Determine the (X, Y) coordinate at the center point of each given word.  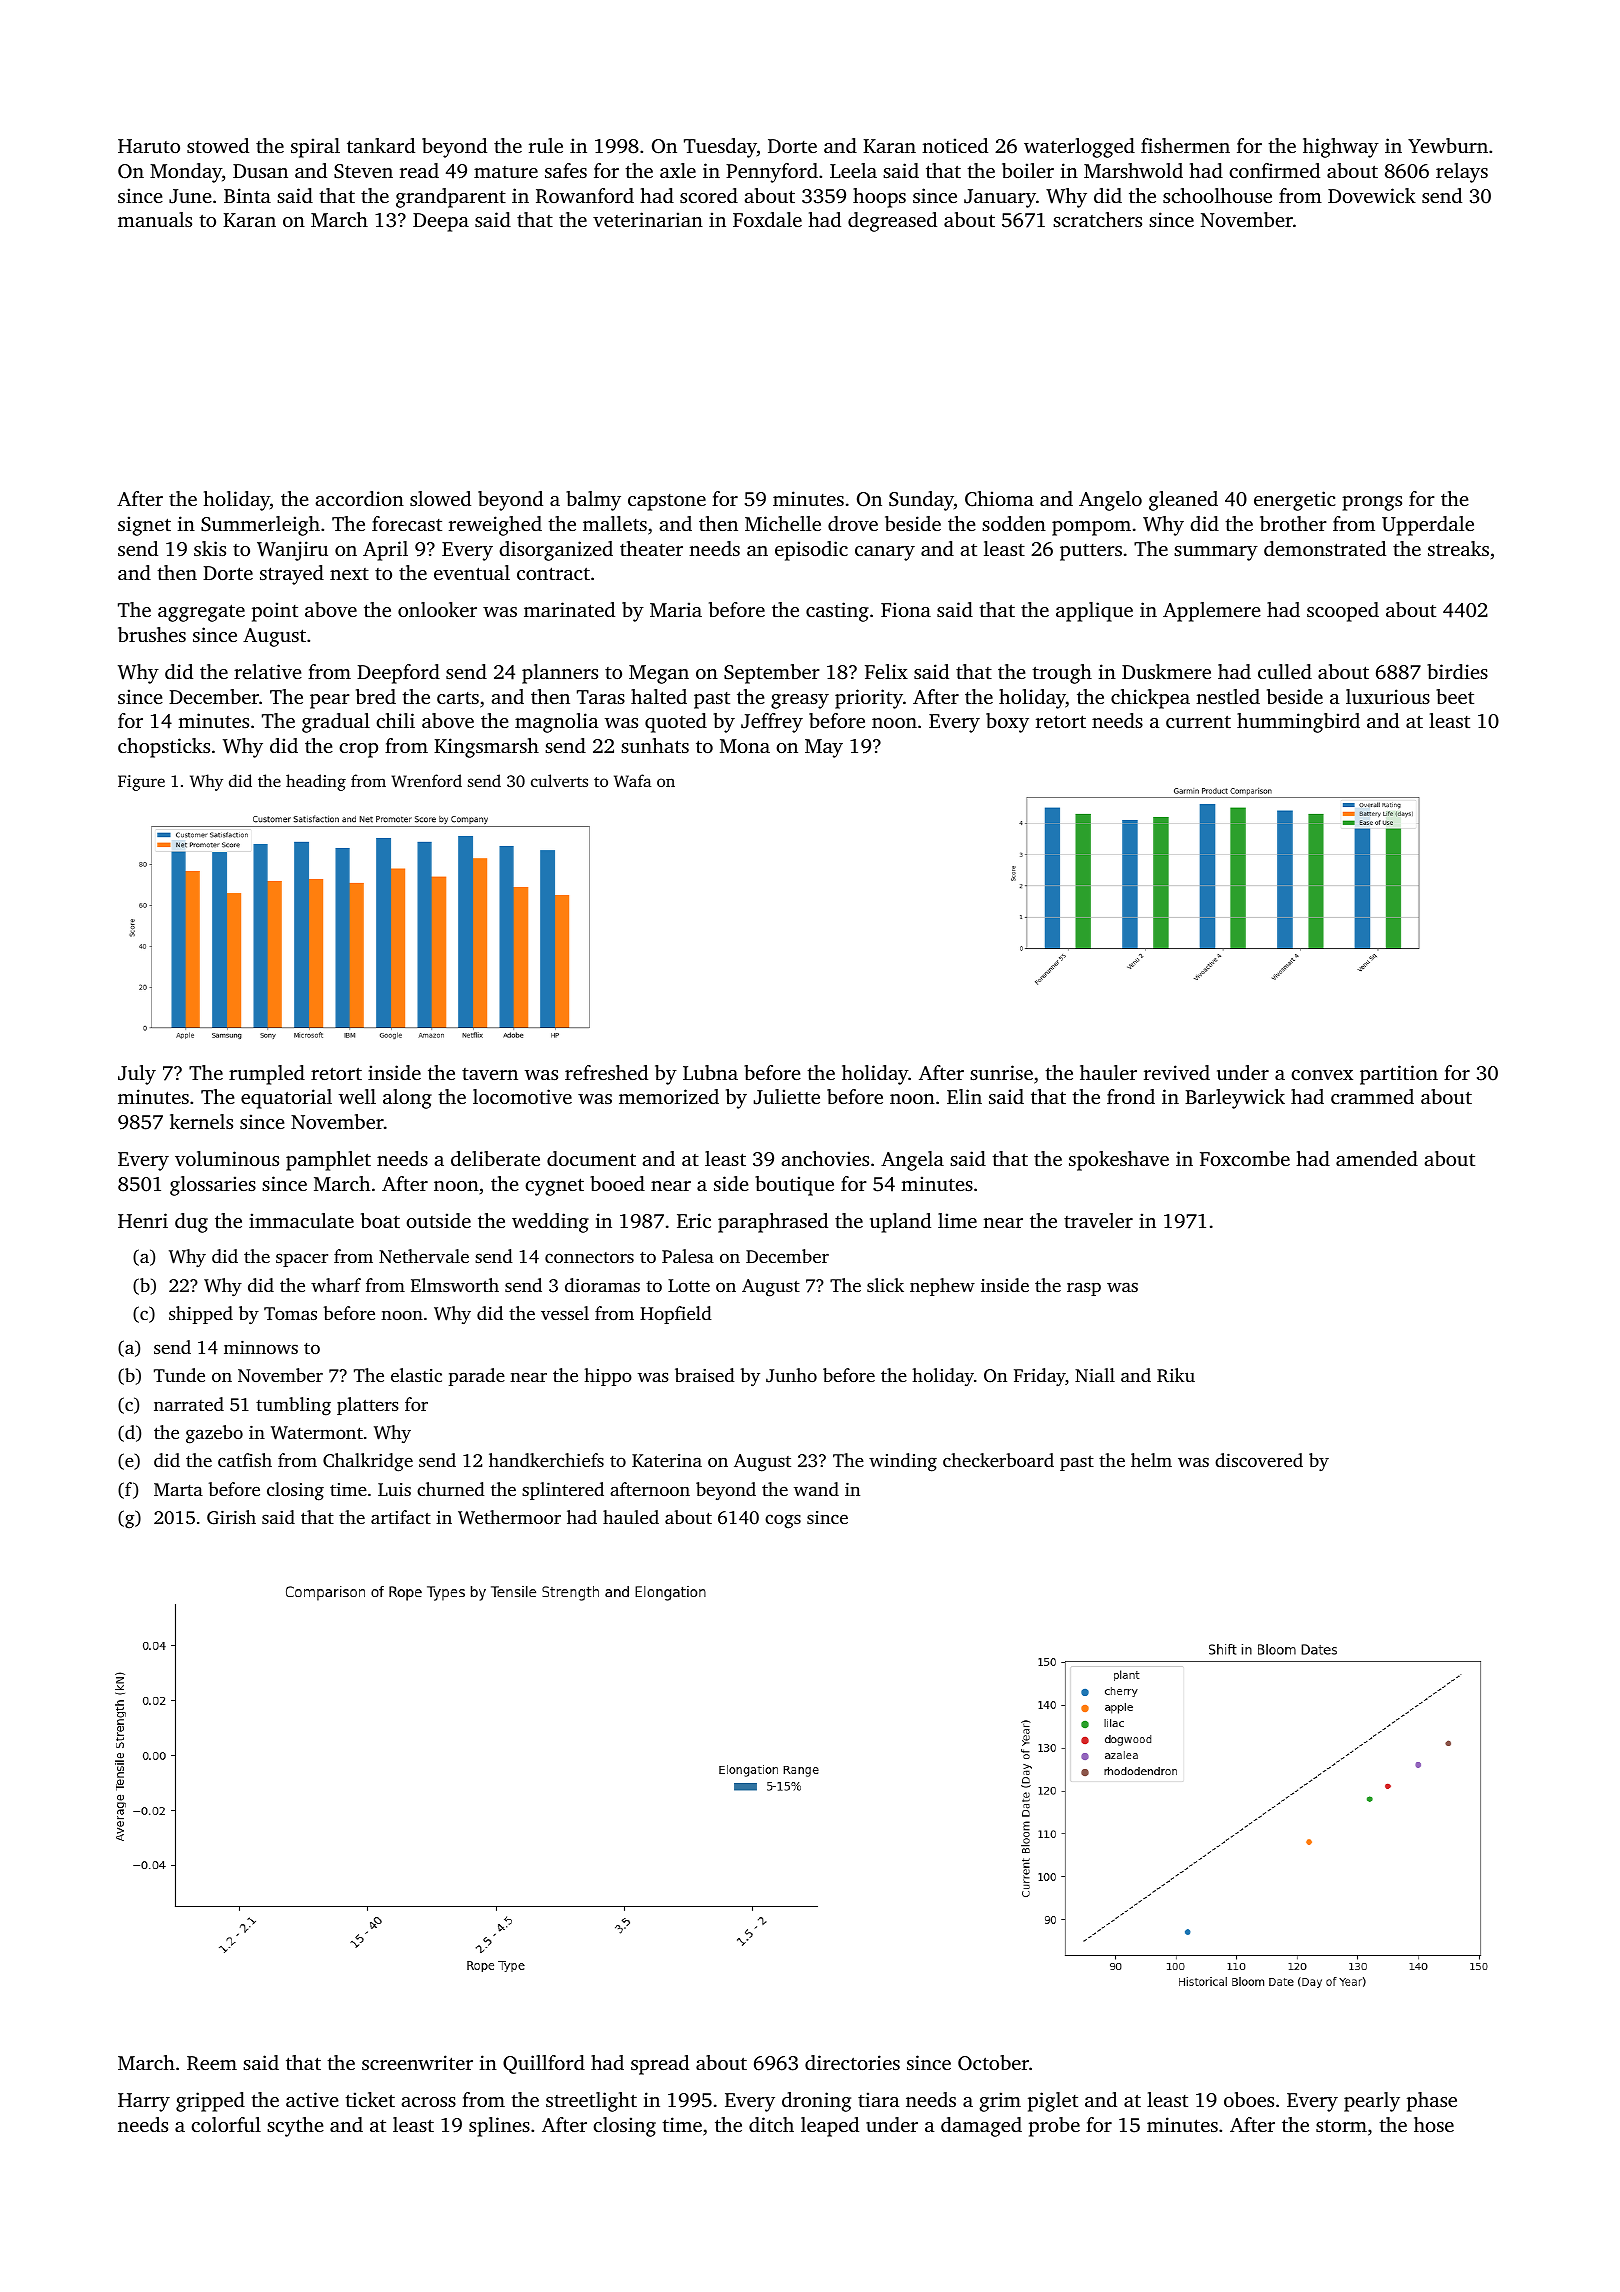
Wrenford (426, 781)
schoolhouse (1217, 195)
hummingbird (1298, 723)
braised (705, 1375)
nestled (1228, 696)
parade (477, 1377)
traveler (1098, 1220)
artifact (401, 1517)
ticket (370, 2099)
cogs (783, 1522)
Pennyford (772, 173)
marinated (569, 609)
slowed (440, 498)
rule (546, 145)
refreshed (606, 1072)
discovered (1259, 1460)
